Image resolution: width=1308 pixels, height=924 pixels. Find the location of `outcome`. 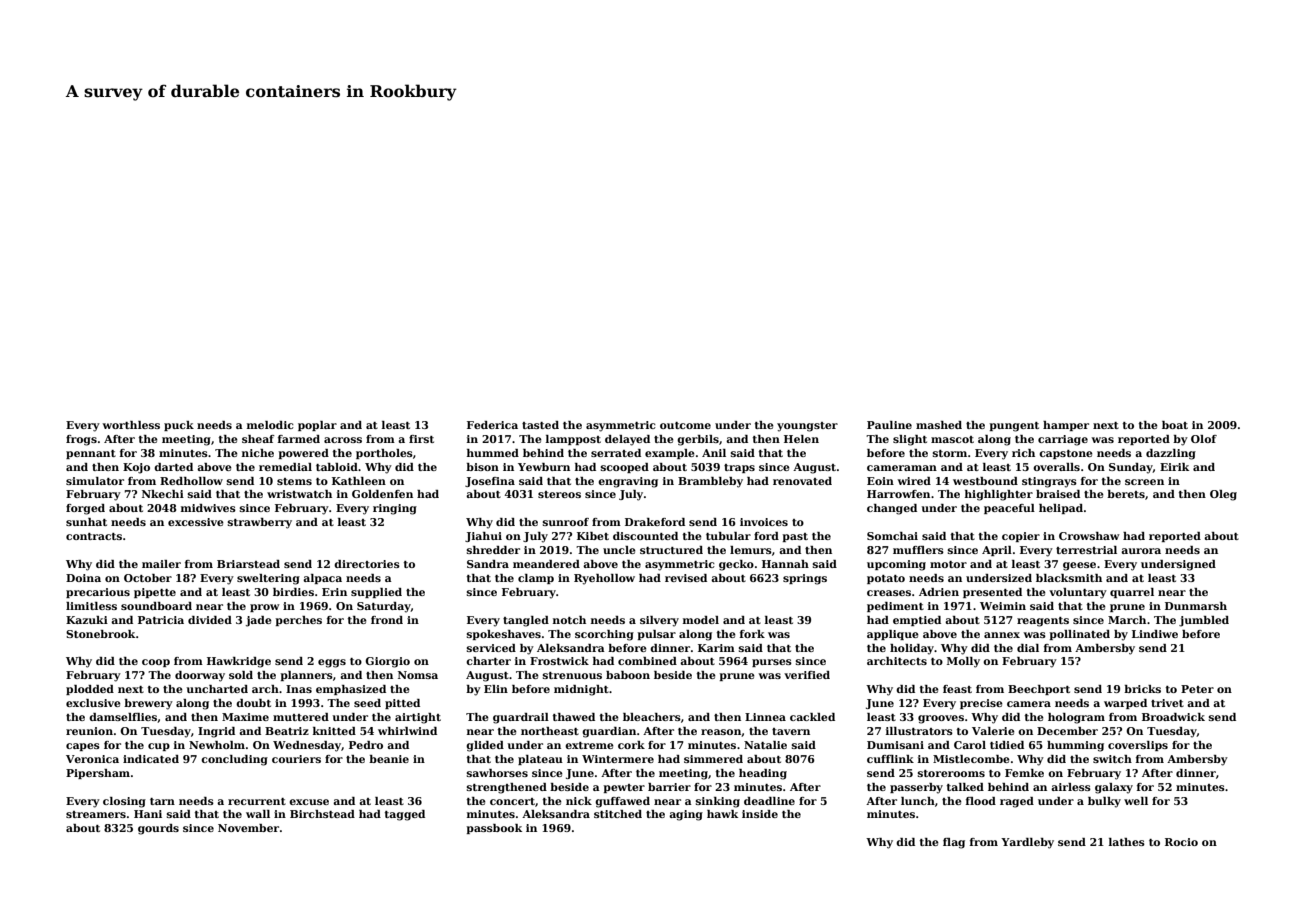

outcome is located at coordinates (685, 425).
